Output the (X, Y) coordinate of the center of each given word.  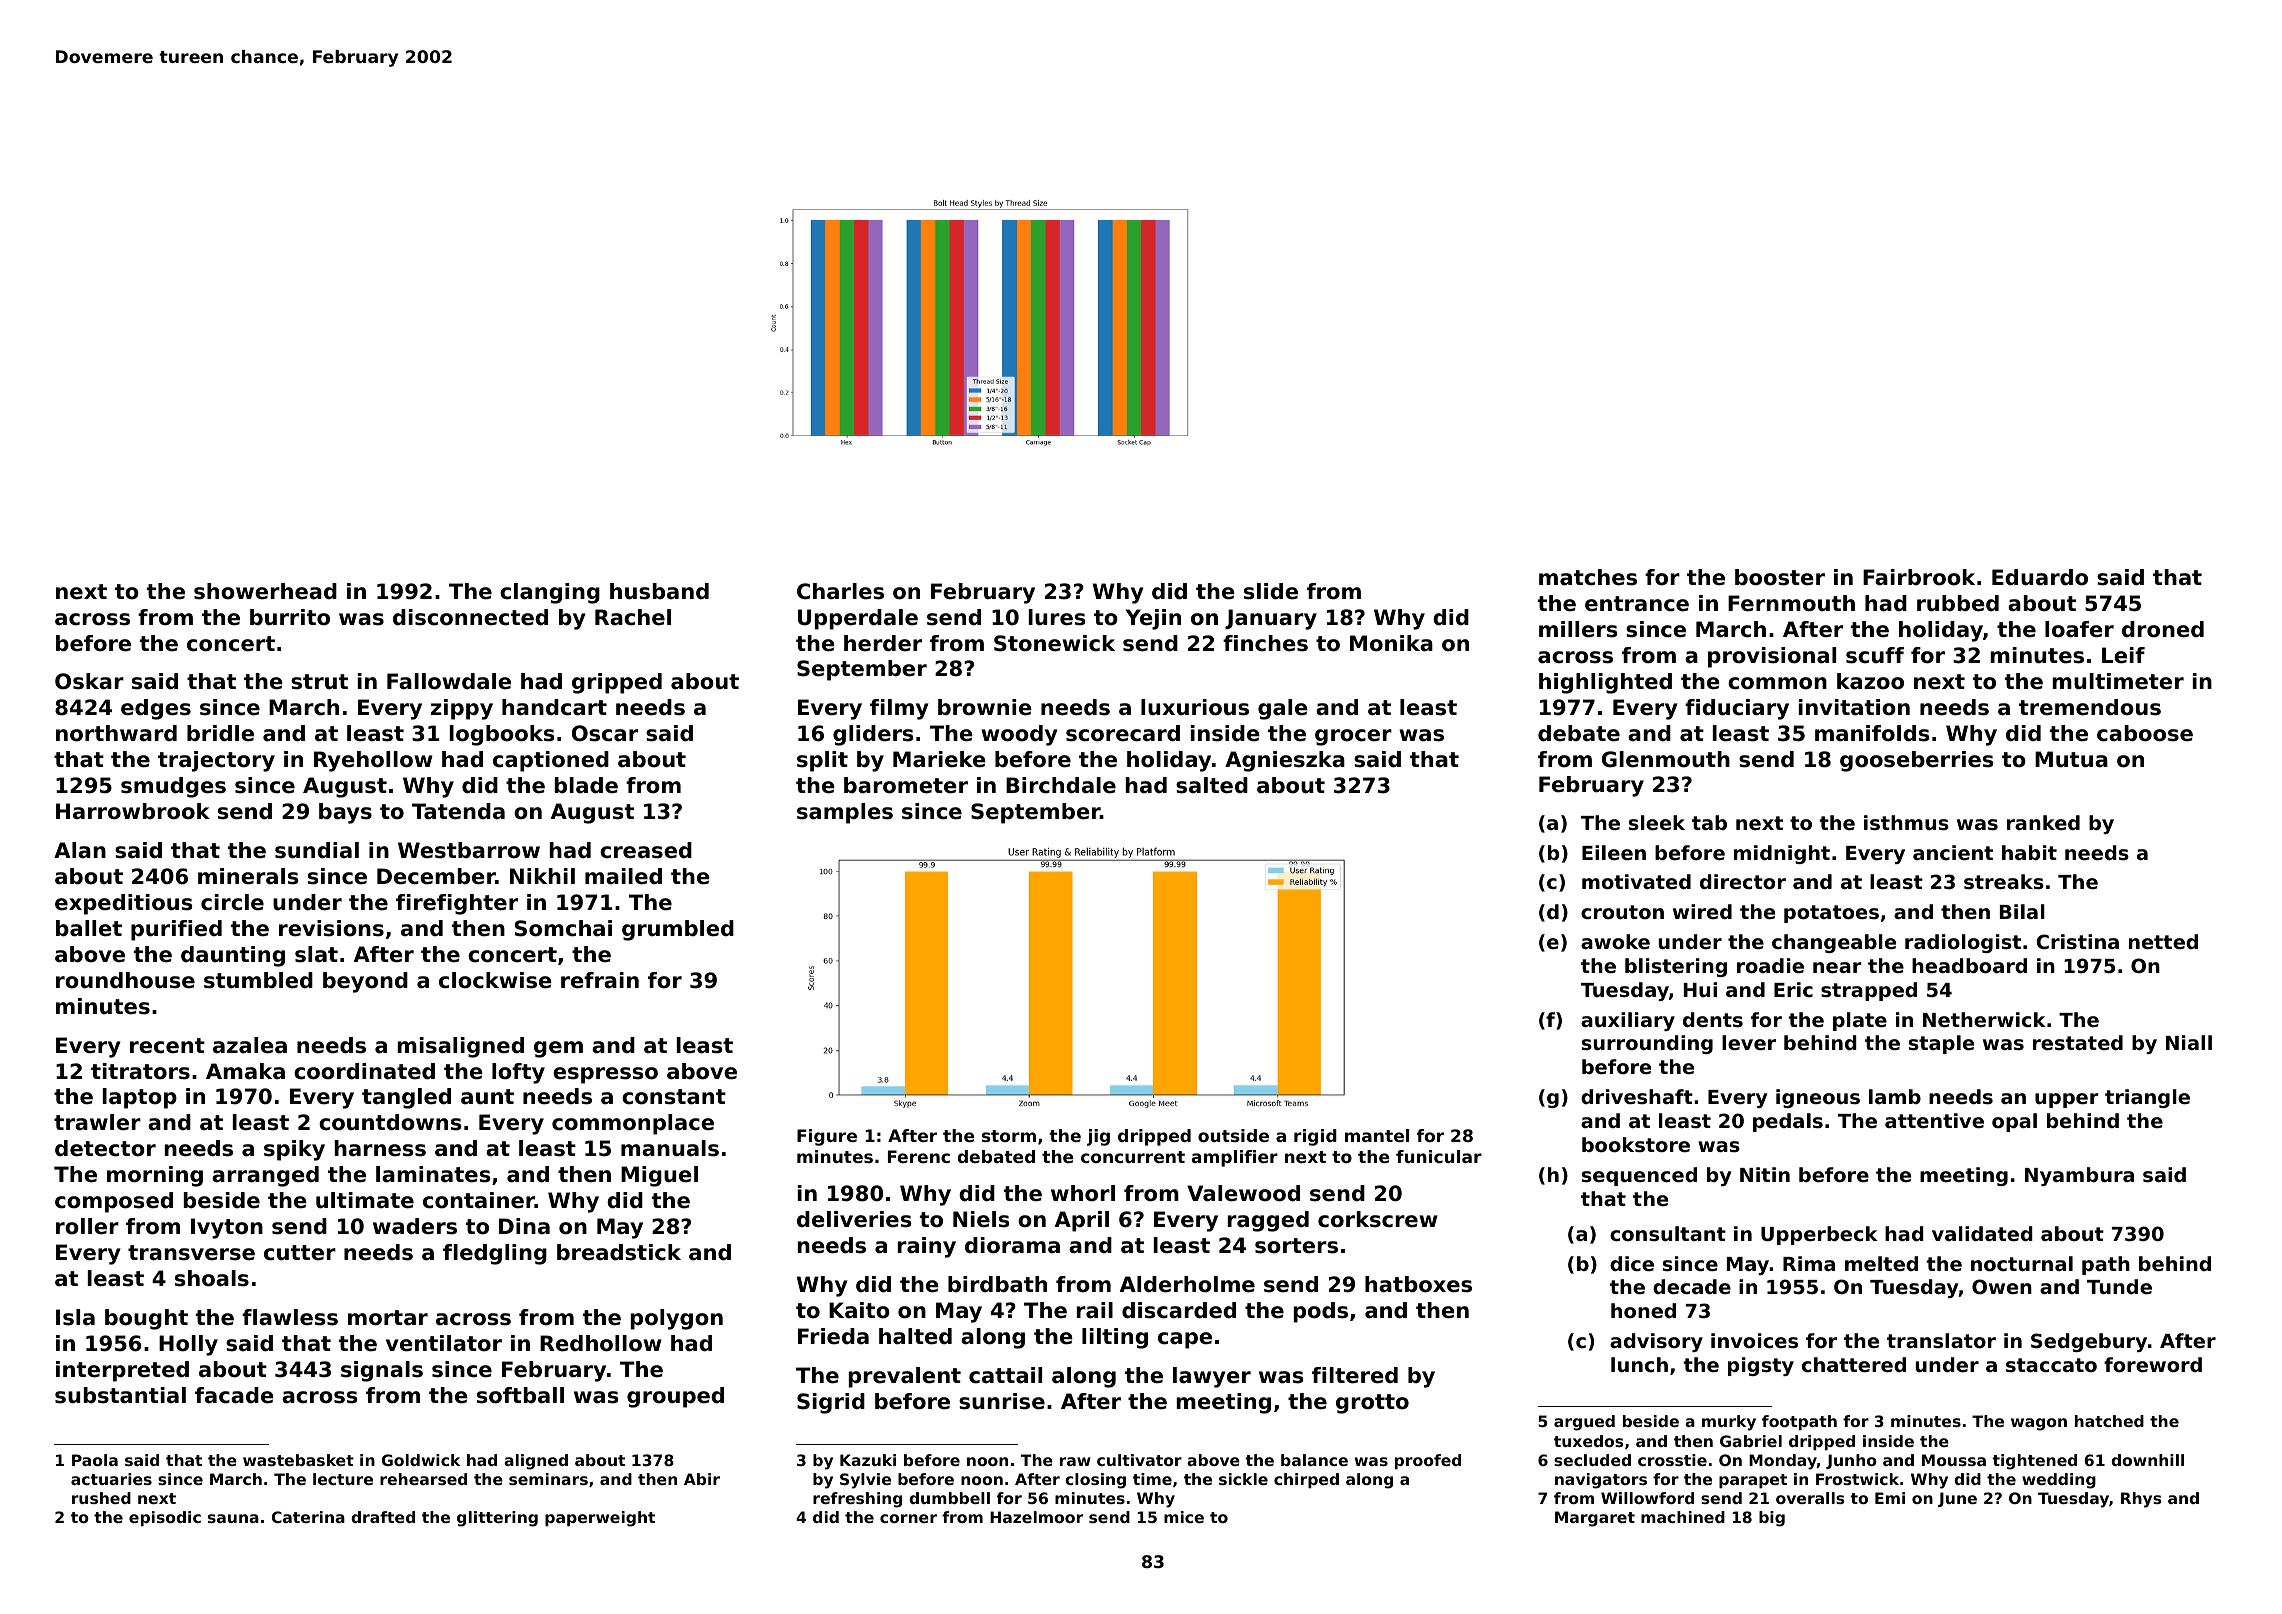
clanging (550, 593)
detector (105, 1148)
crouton (1622, 912)
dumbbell (949, 1498)
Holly (188, 1345)
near (1837, 967)
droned (2163, 629)
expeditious (124, 904)
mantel (1377, 1135)
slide (1271, 591)
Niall (2189, 1042)
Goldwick (421, 1460)
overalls (1810, 1498)
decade (1692, 1286)
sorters (1296, 1246)
